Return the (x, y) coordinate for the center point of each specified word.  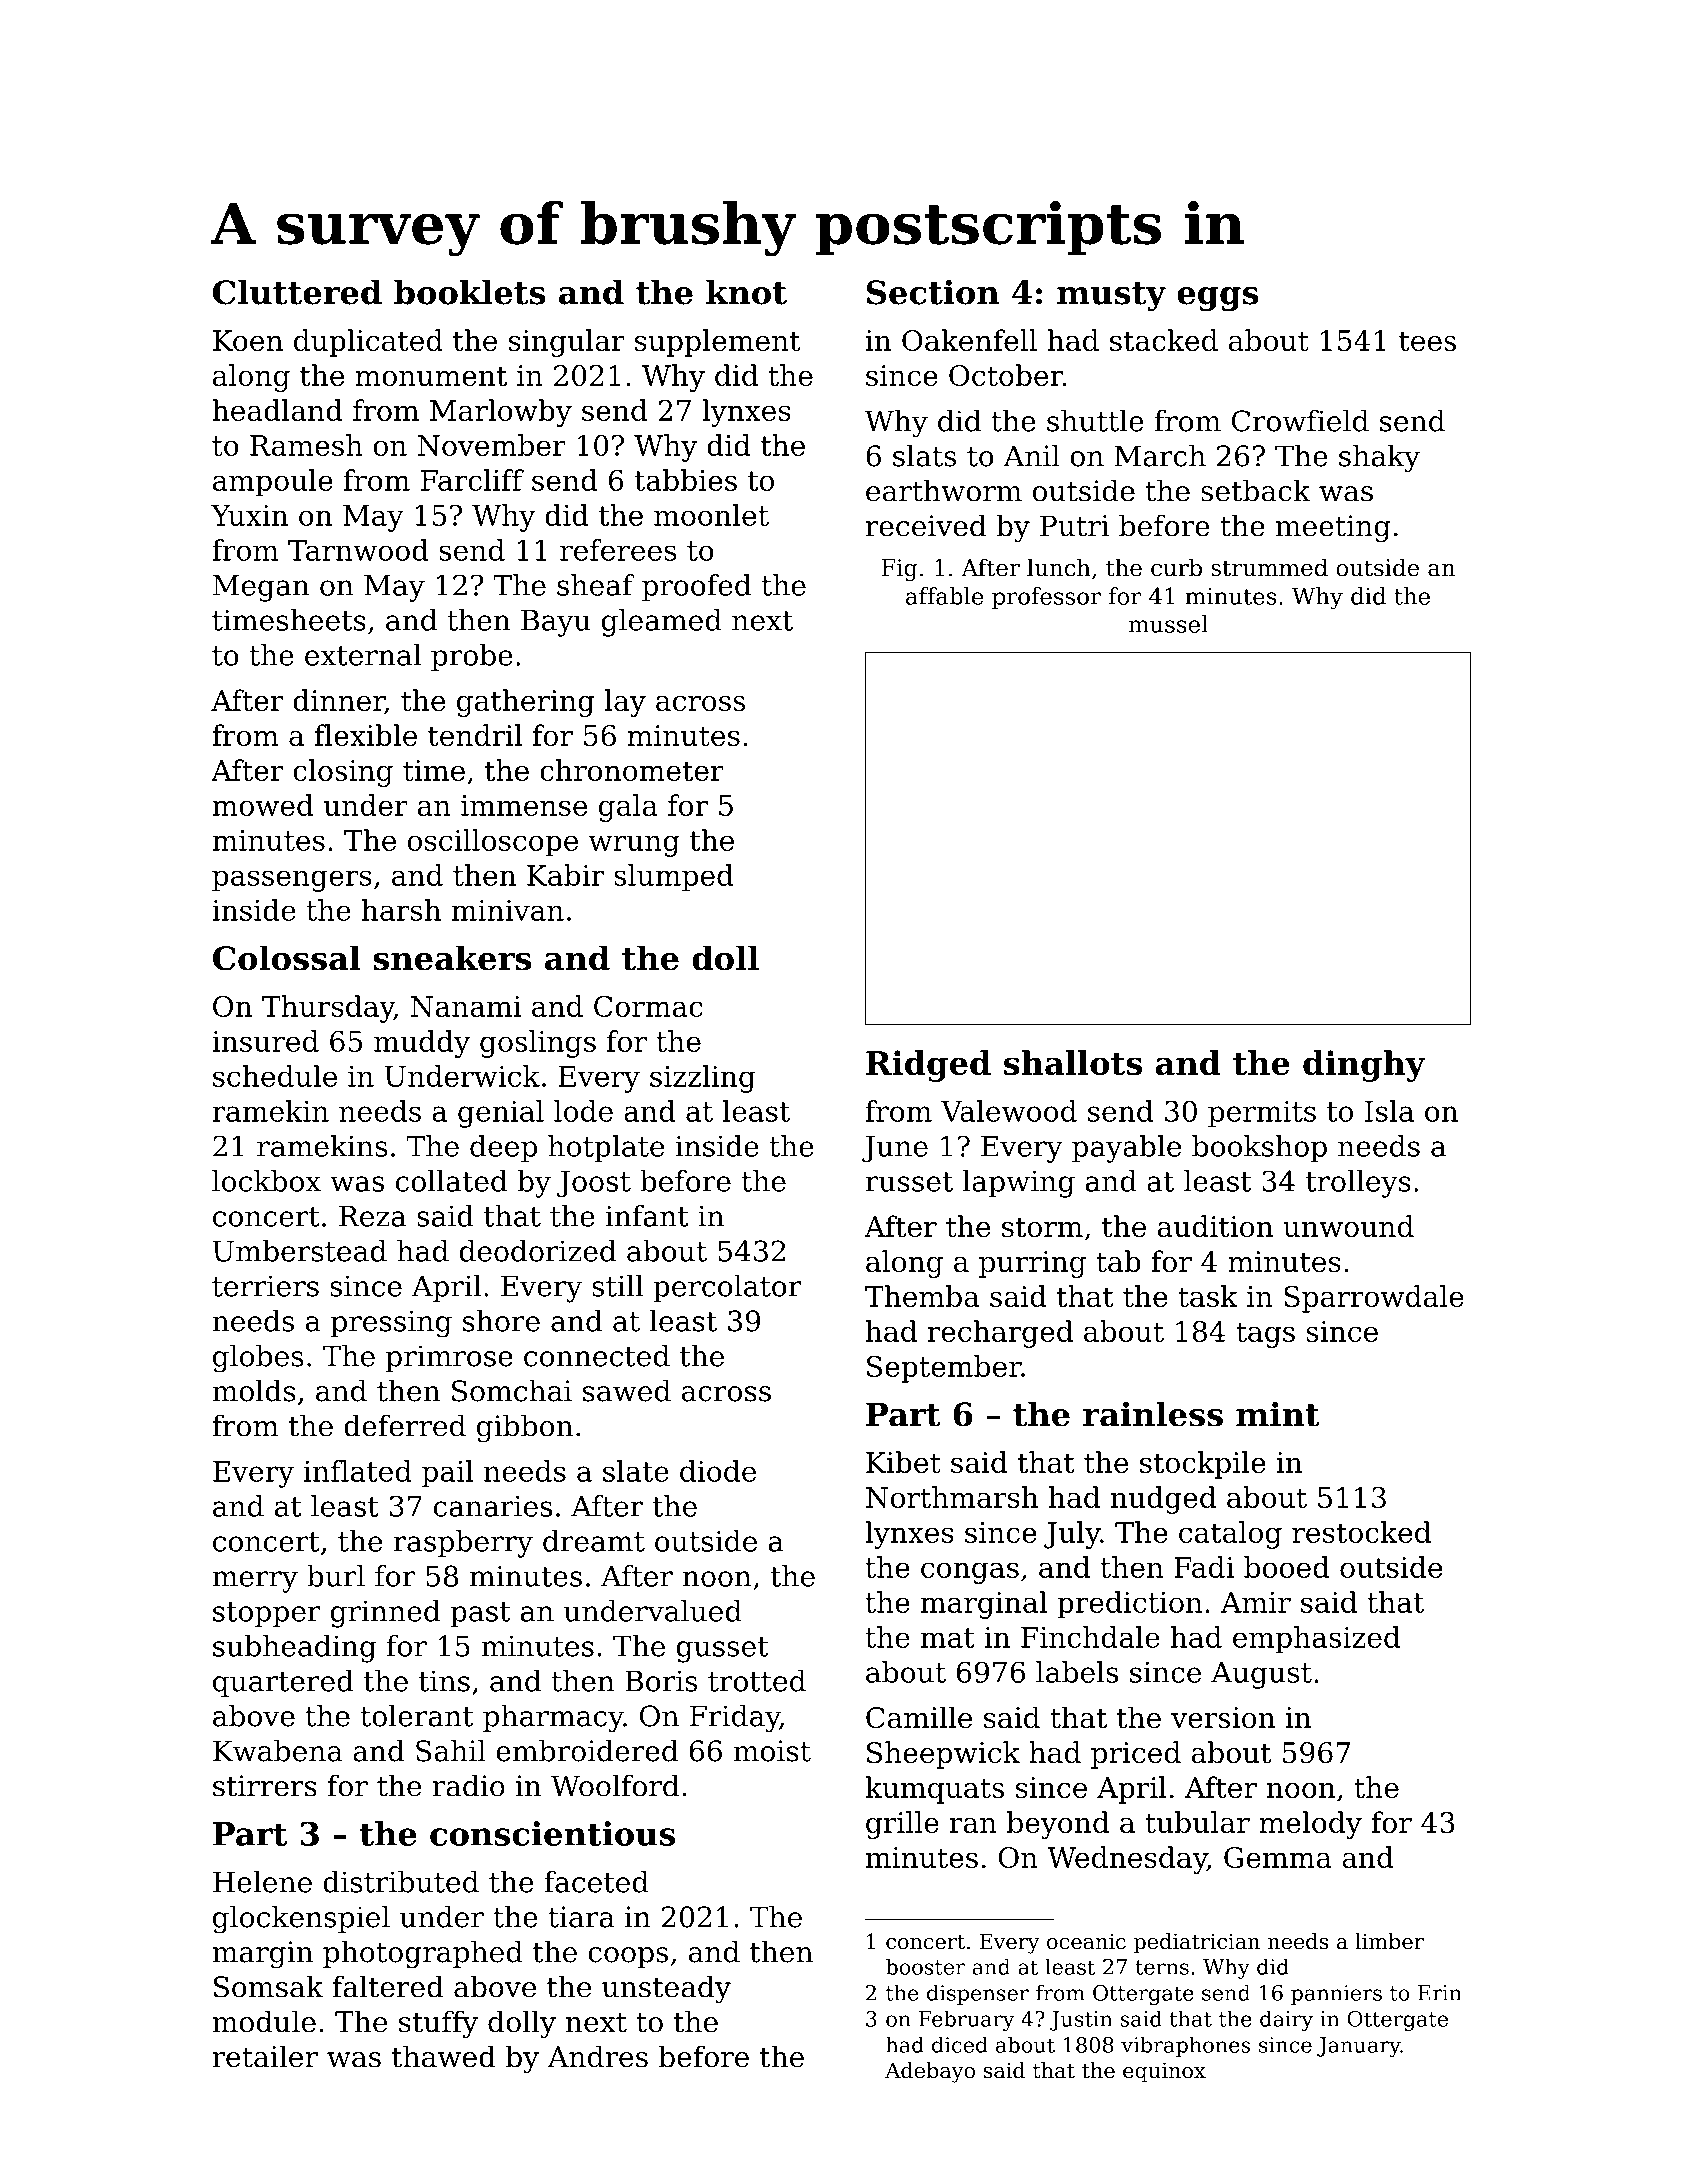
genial (501, 1114)
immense (524, 805)
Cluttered (297, 292)
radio (468, 1785)
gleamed (662, 623)
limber (1389, 1941)
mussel (1168, 624)
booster (925, 1966)
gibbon (525, 1428)
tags (1265, 1335)
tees (1427, 341)
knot (746, 292)
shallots (1073, 1062)
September (944, 1369)
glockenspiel (301, 1920)
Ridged (928, 1066)
